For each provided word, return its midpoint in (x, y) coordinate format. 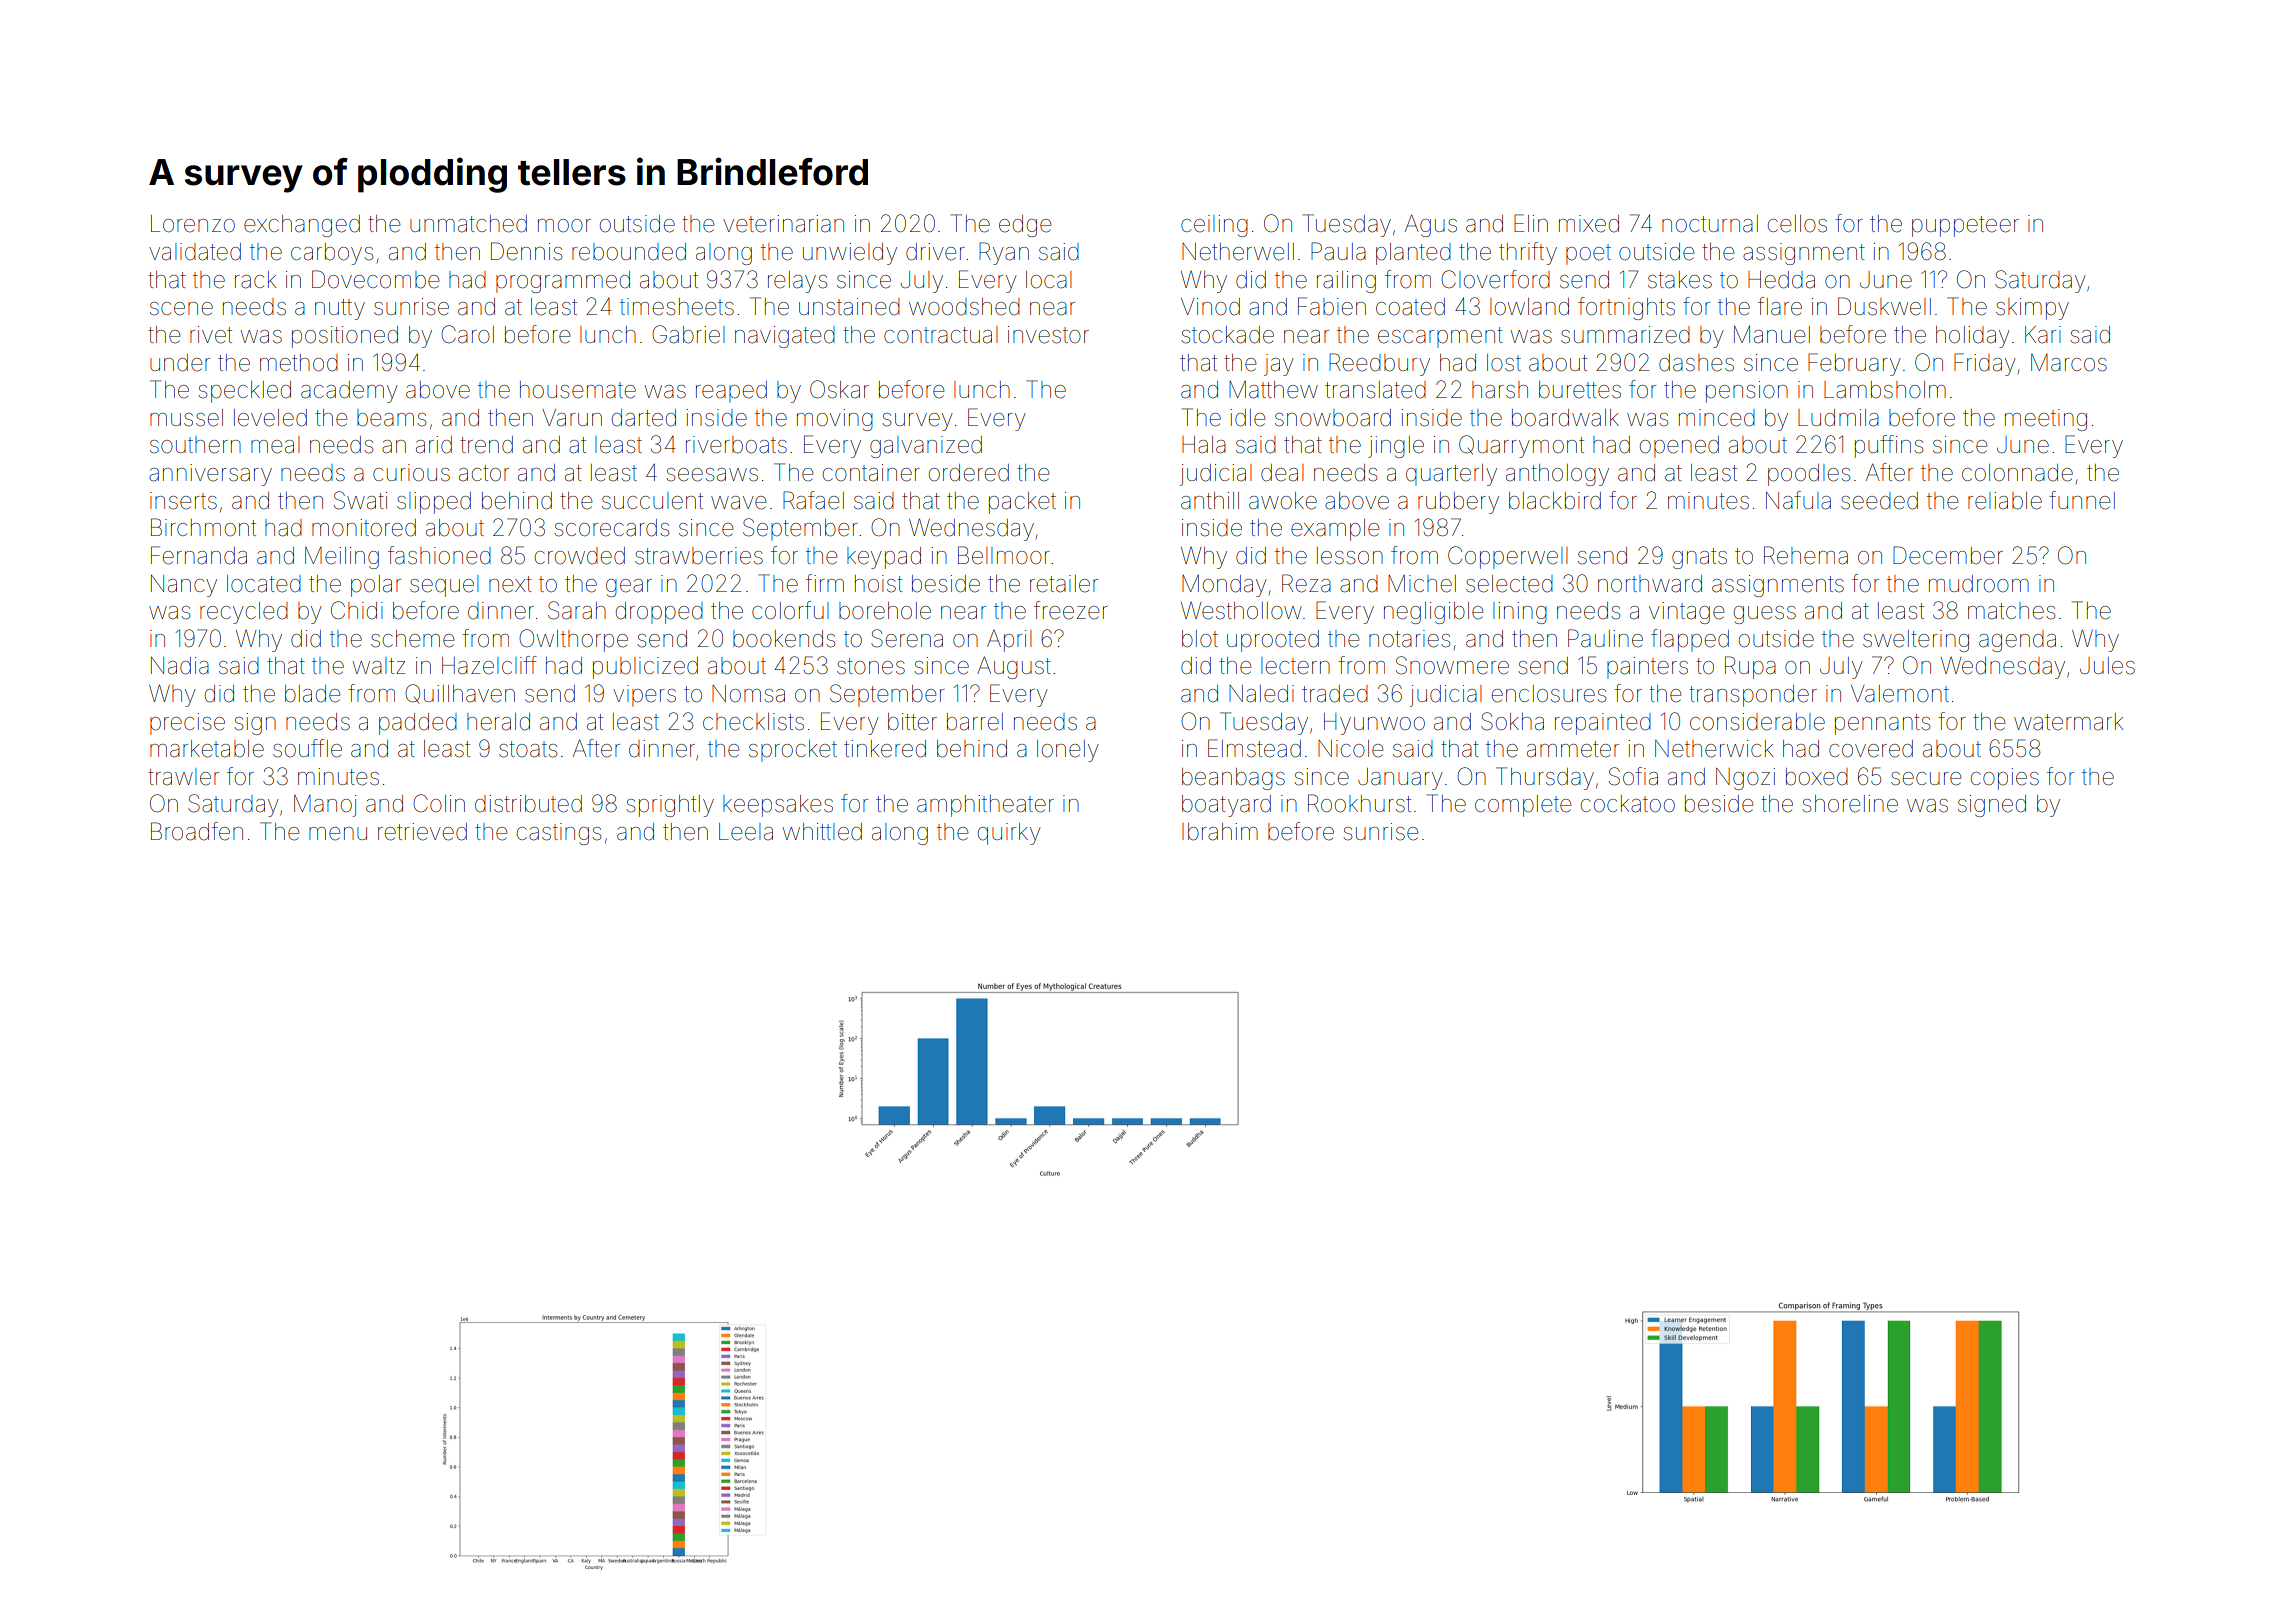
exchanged (302, 226)
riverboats (736, 445)
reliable (2005, 501)
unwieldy (850, 254)
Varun (572, 418)
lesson (1350, 556)
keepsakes (778, 806)
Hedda (1781, 280)
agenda (2017, 641)
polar (376, 586)
